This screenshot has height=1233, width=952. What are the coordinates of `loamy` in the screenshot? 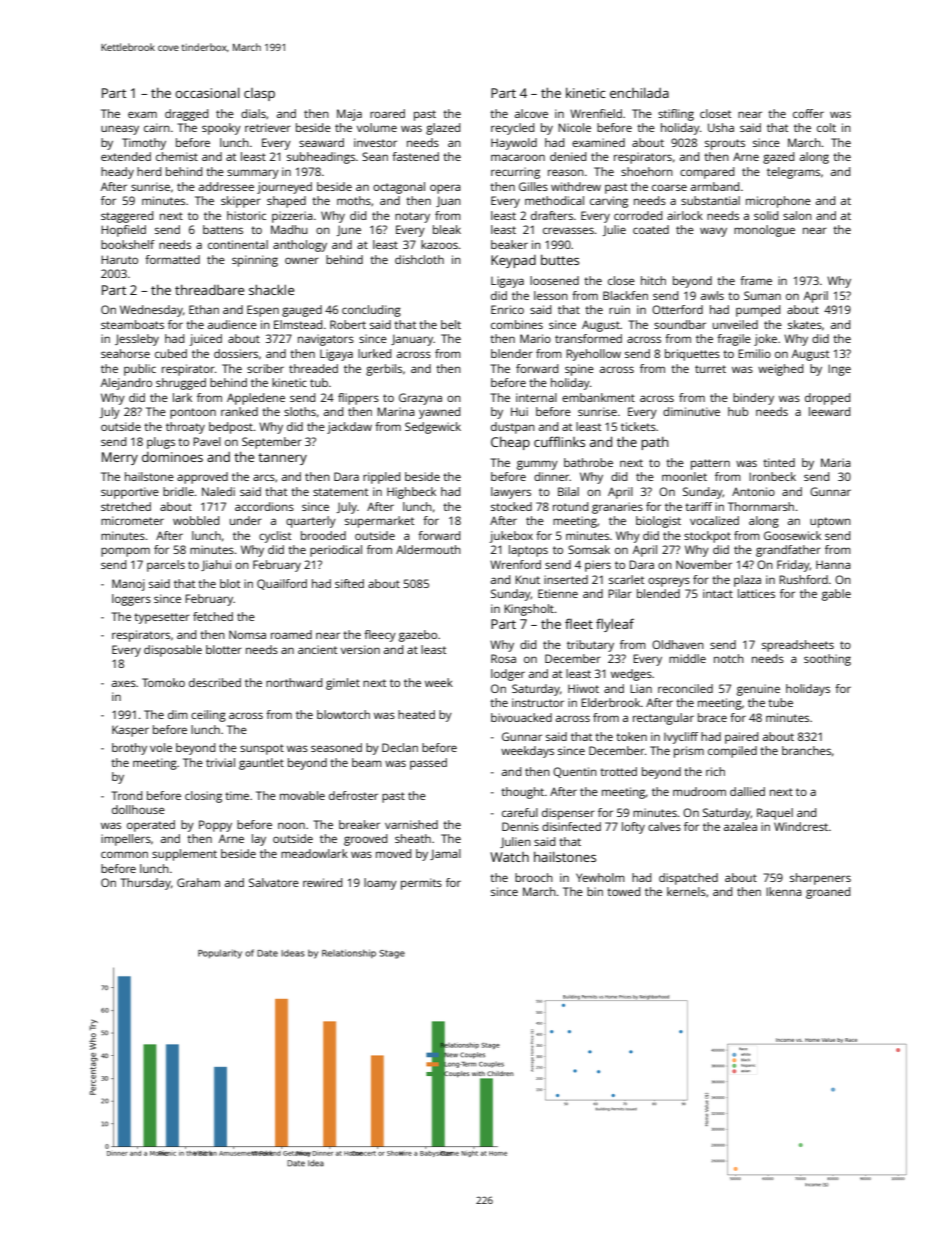 It's located at (380, 884).
